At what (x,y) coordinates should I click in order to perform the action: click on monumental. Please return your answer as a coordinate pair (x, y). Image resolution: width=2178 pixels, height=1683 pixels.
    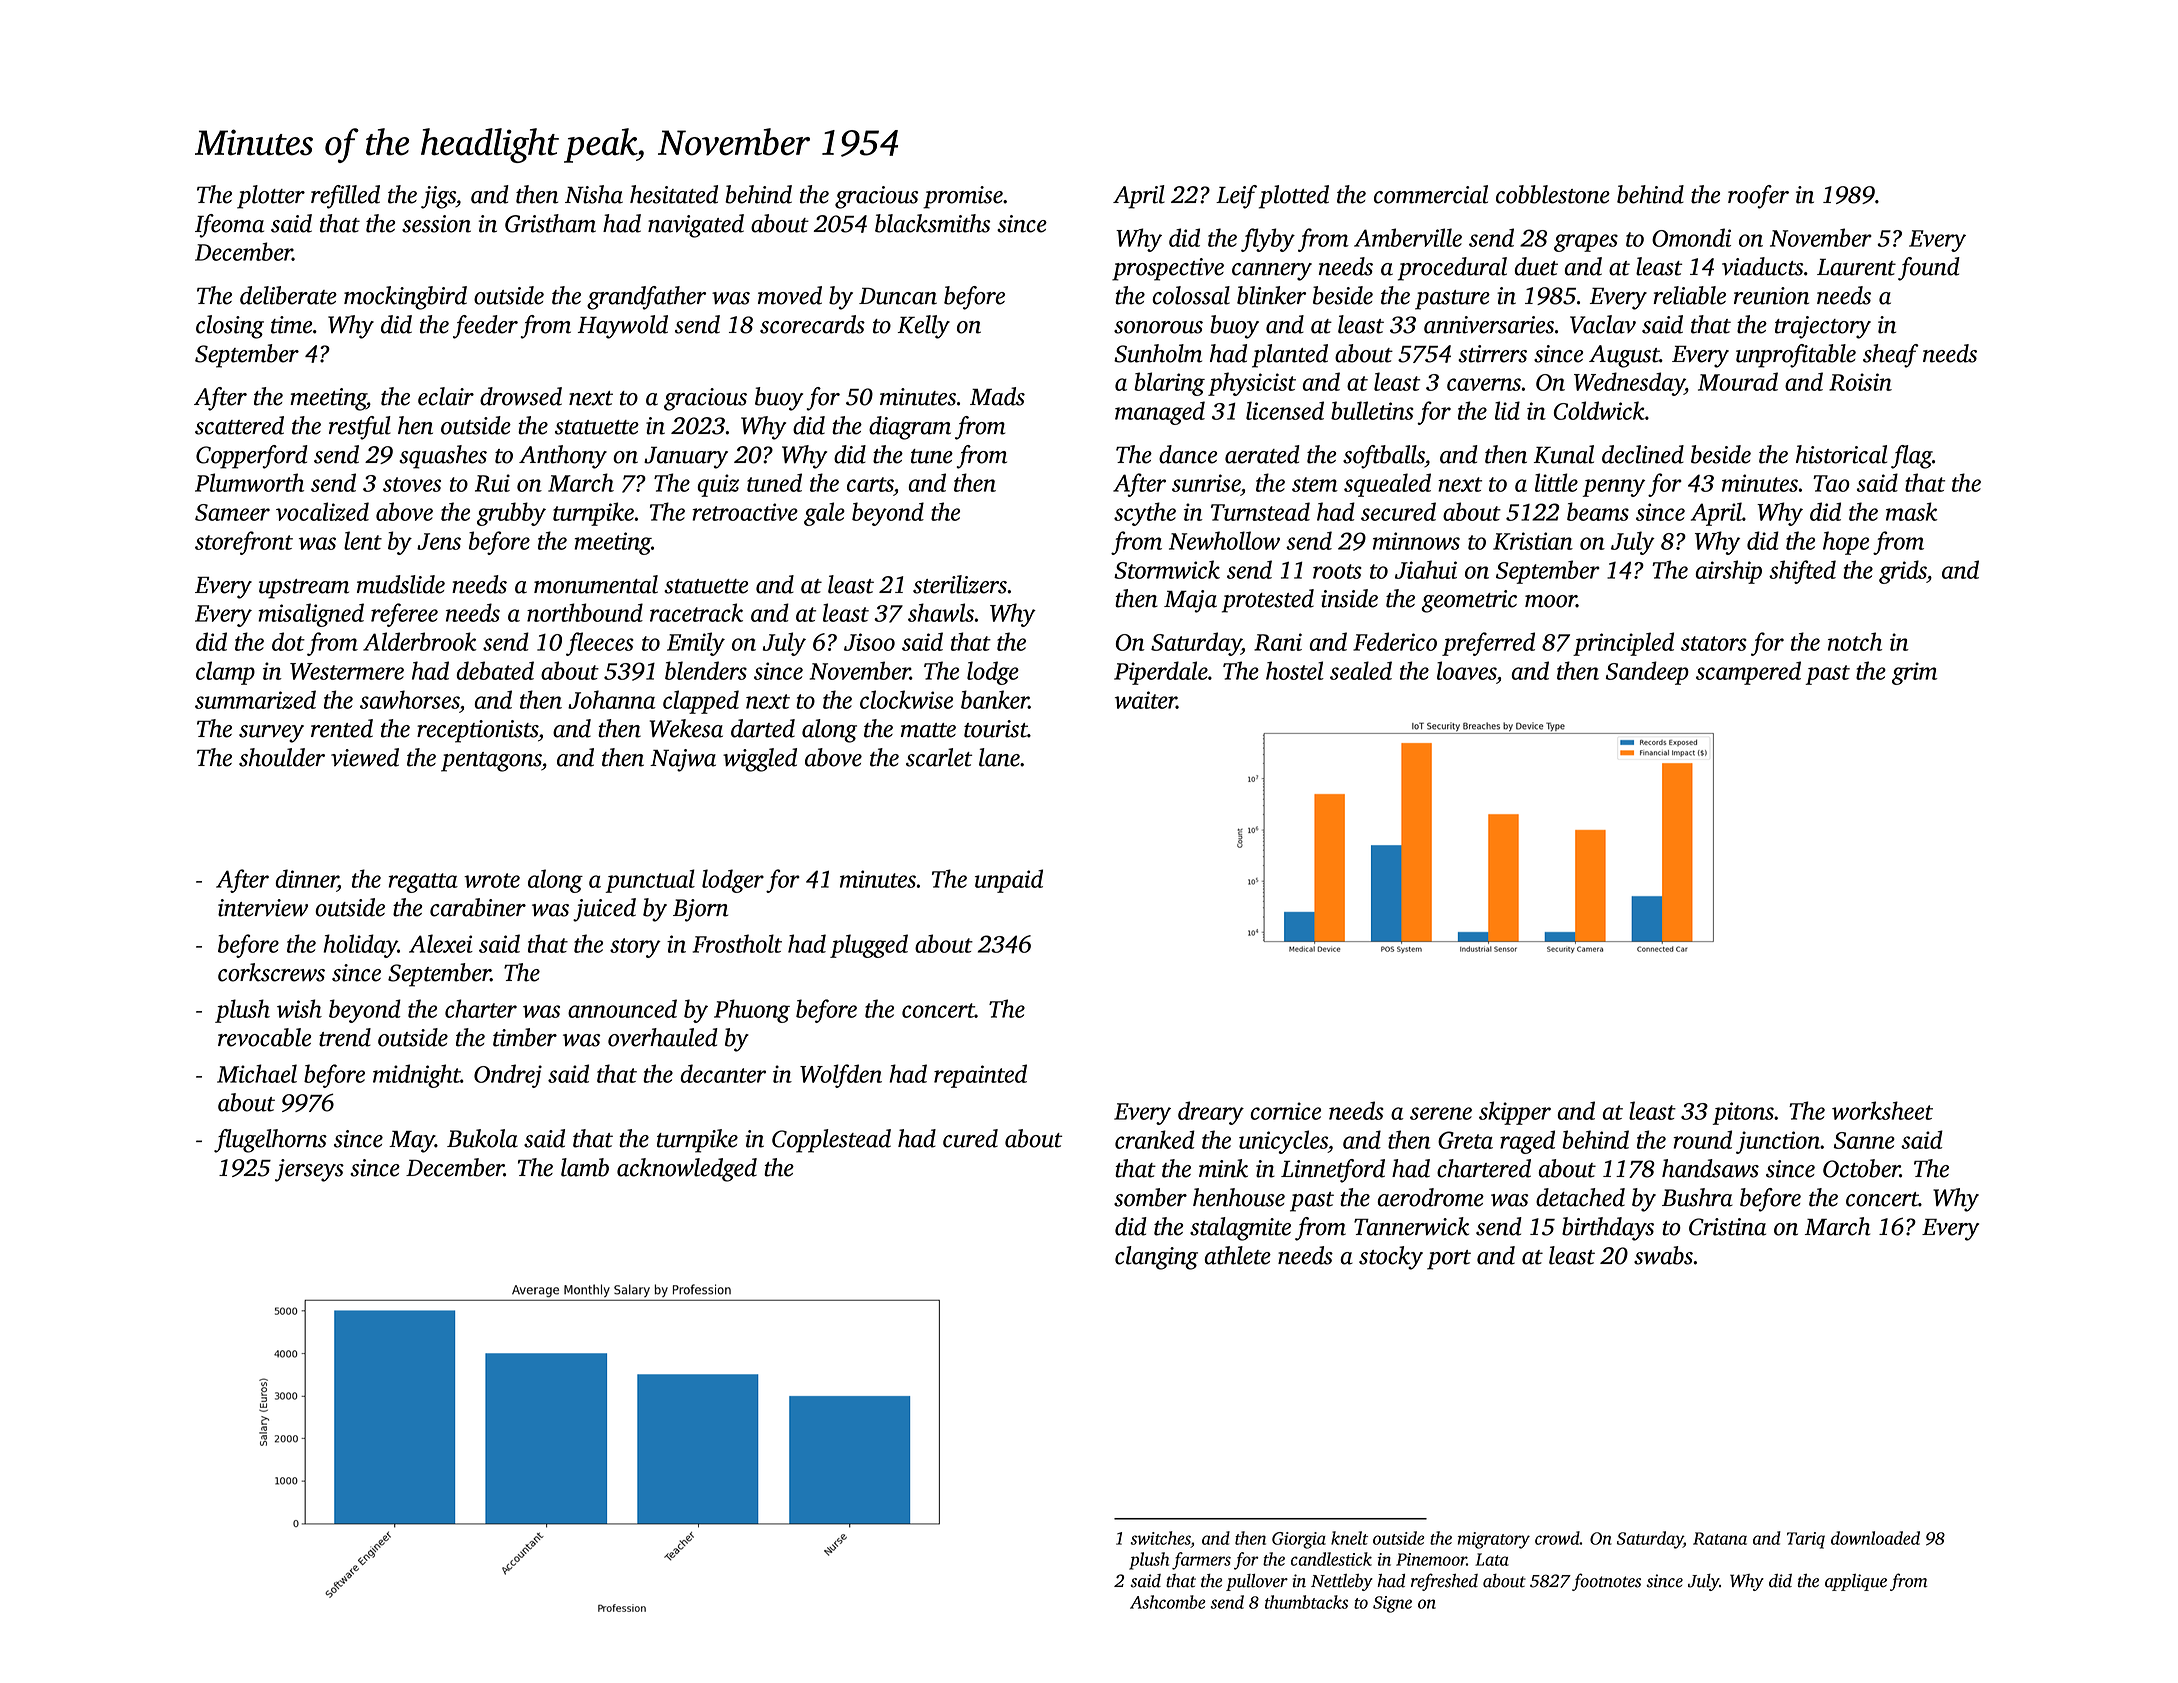
    Looking at the image, I should click on (596, 584).
